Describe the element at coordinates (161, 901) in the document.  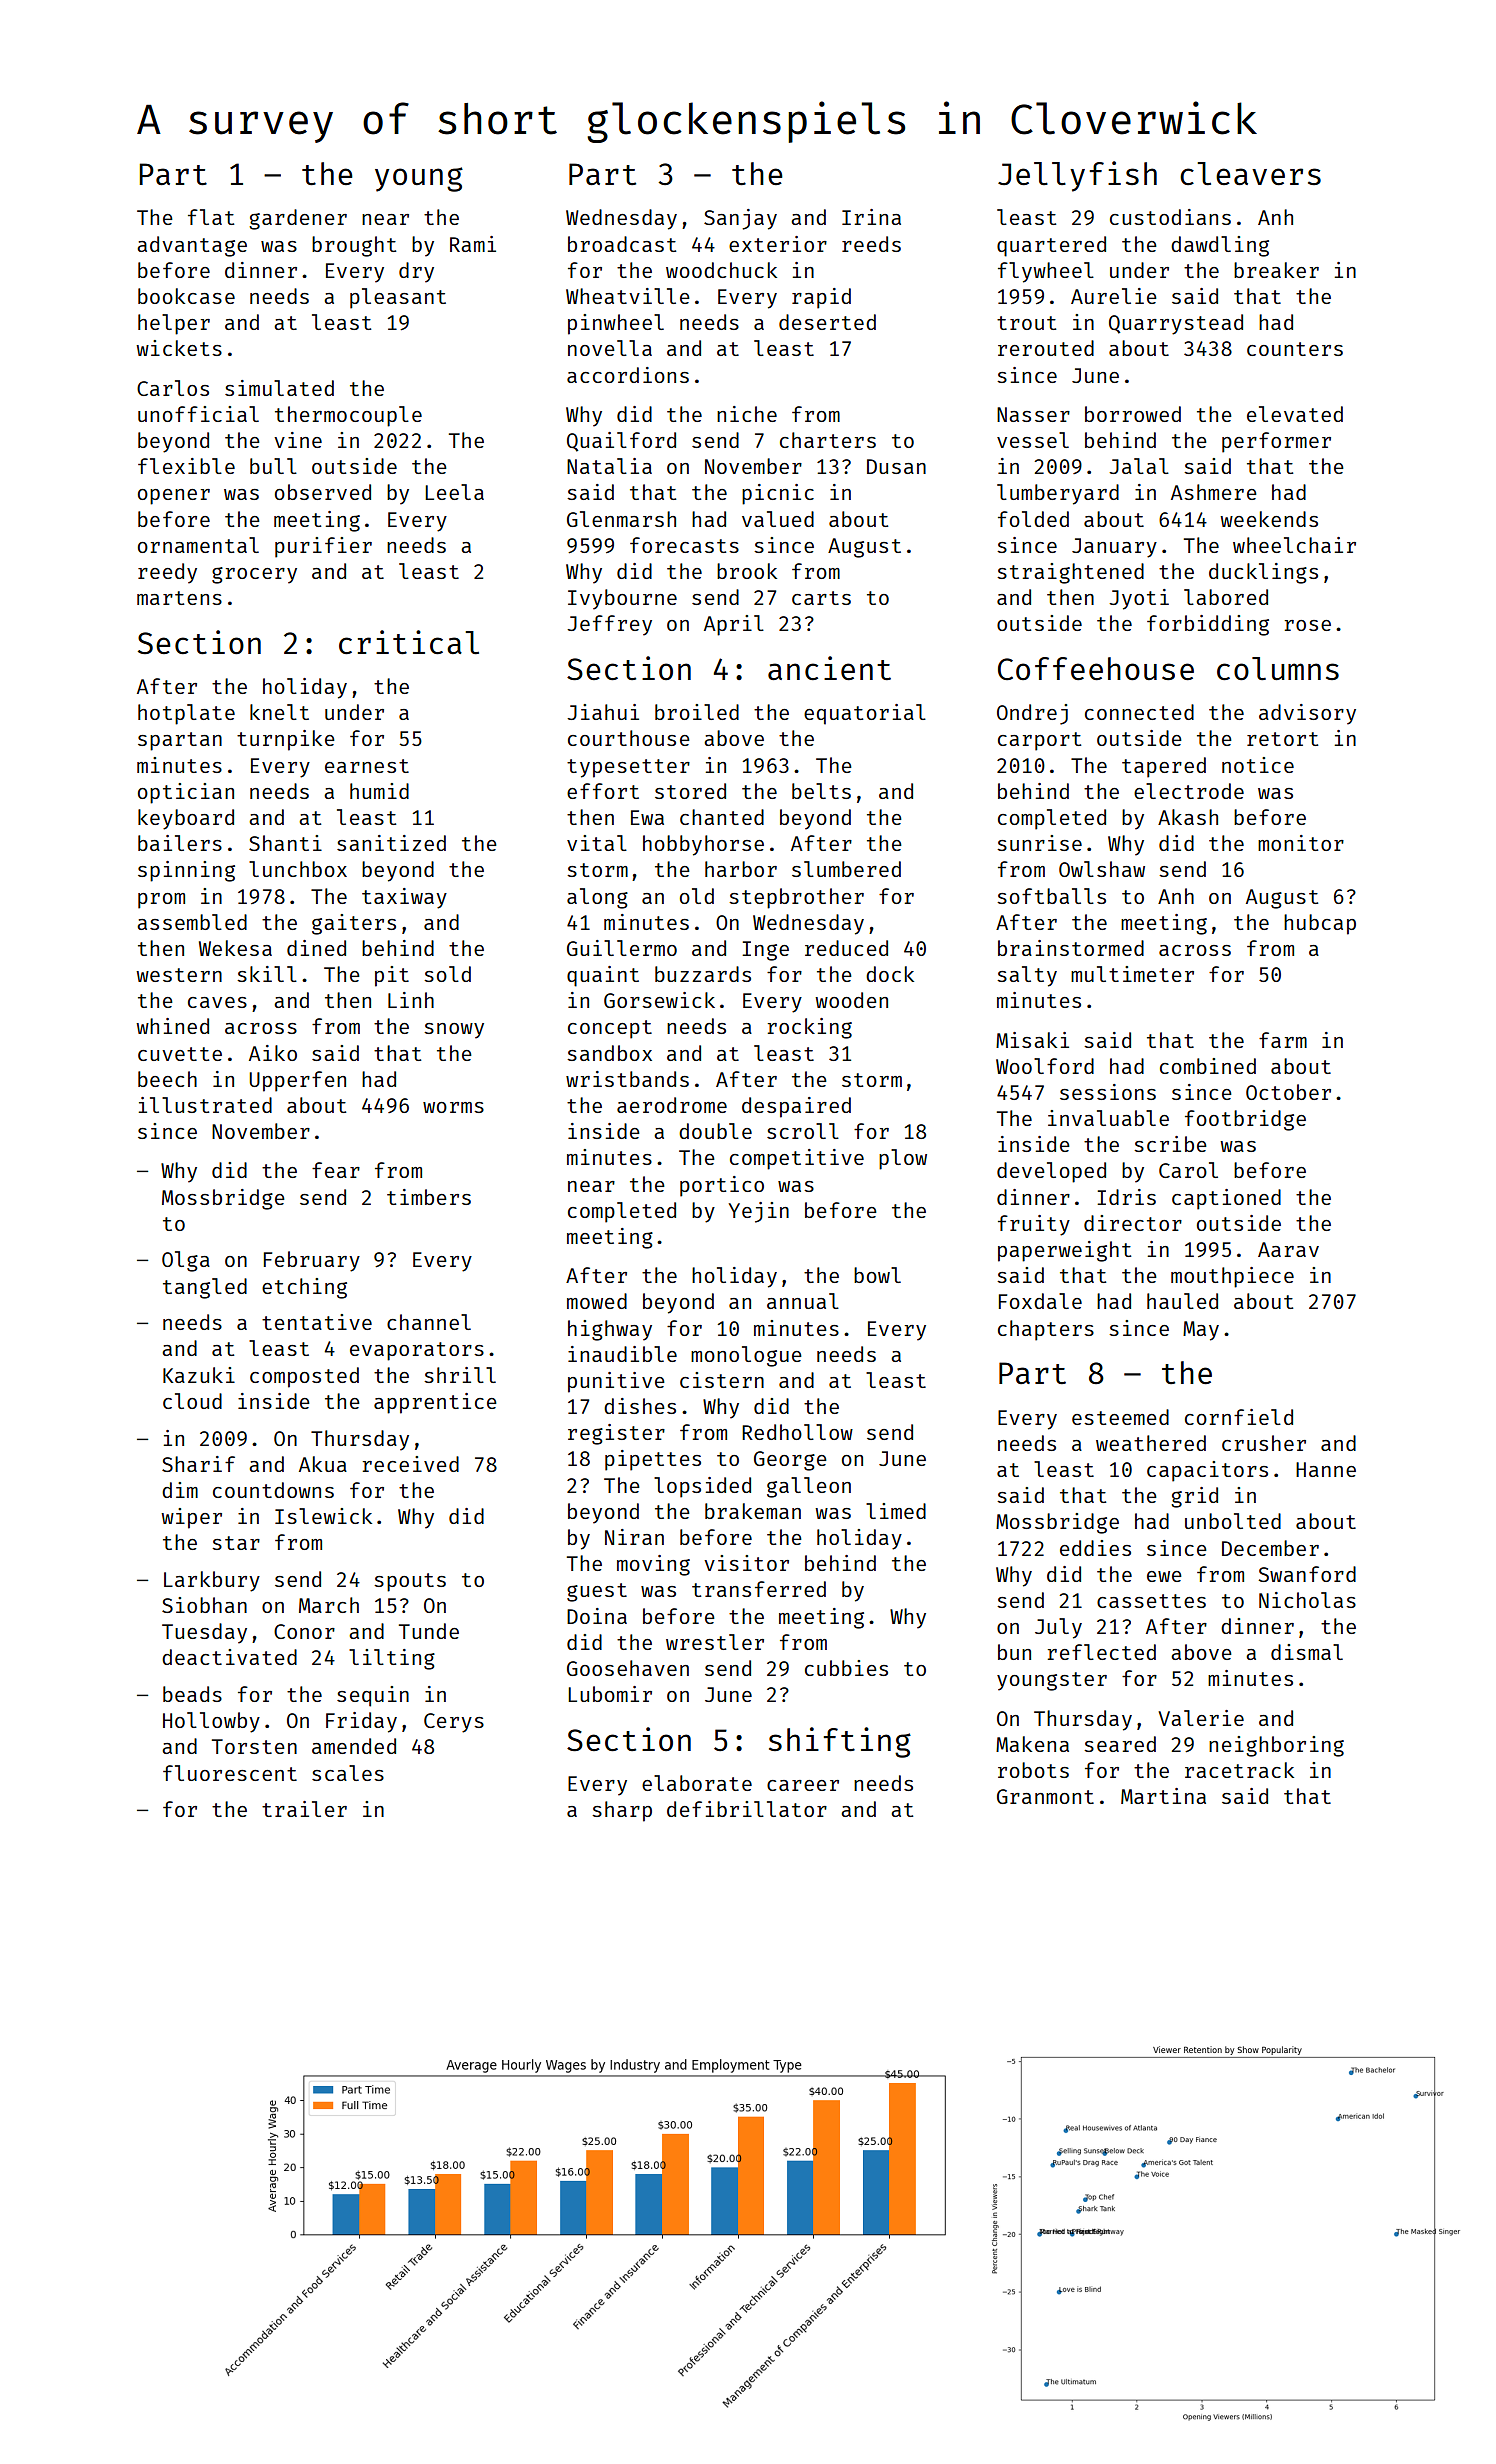
I see `prom` at that location.
